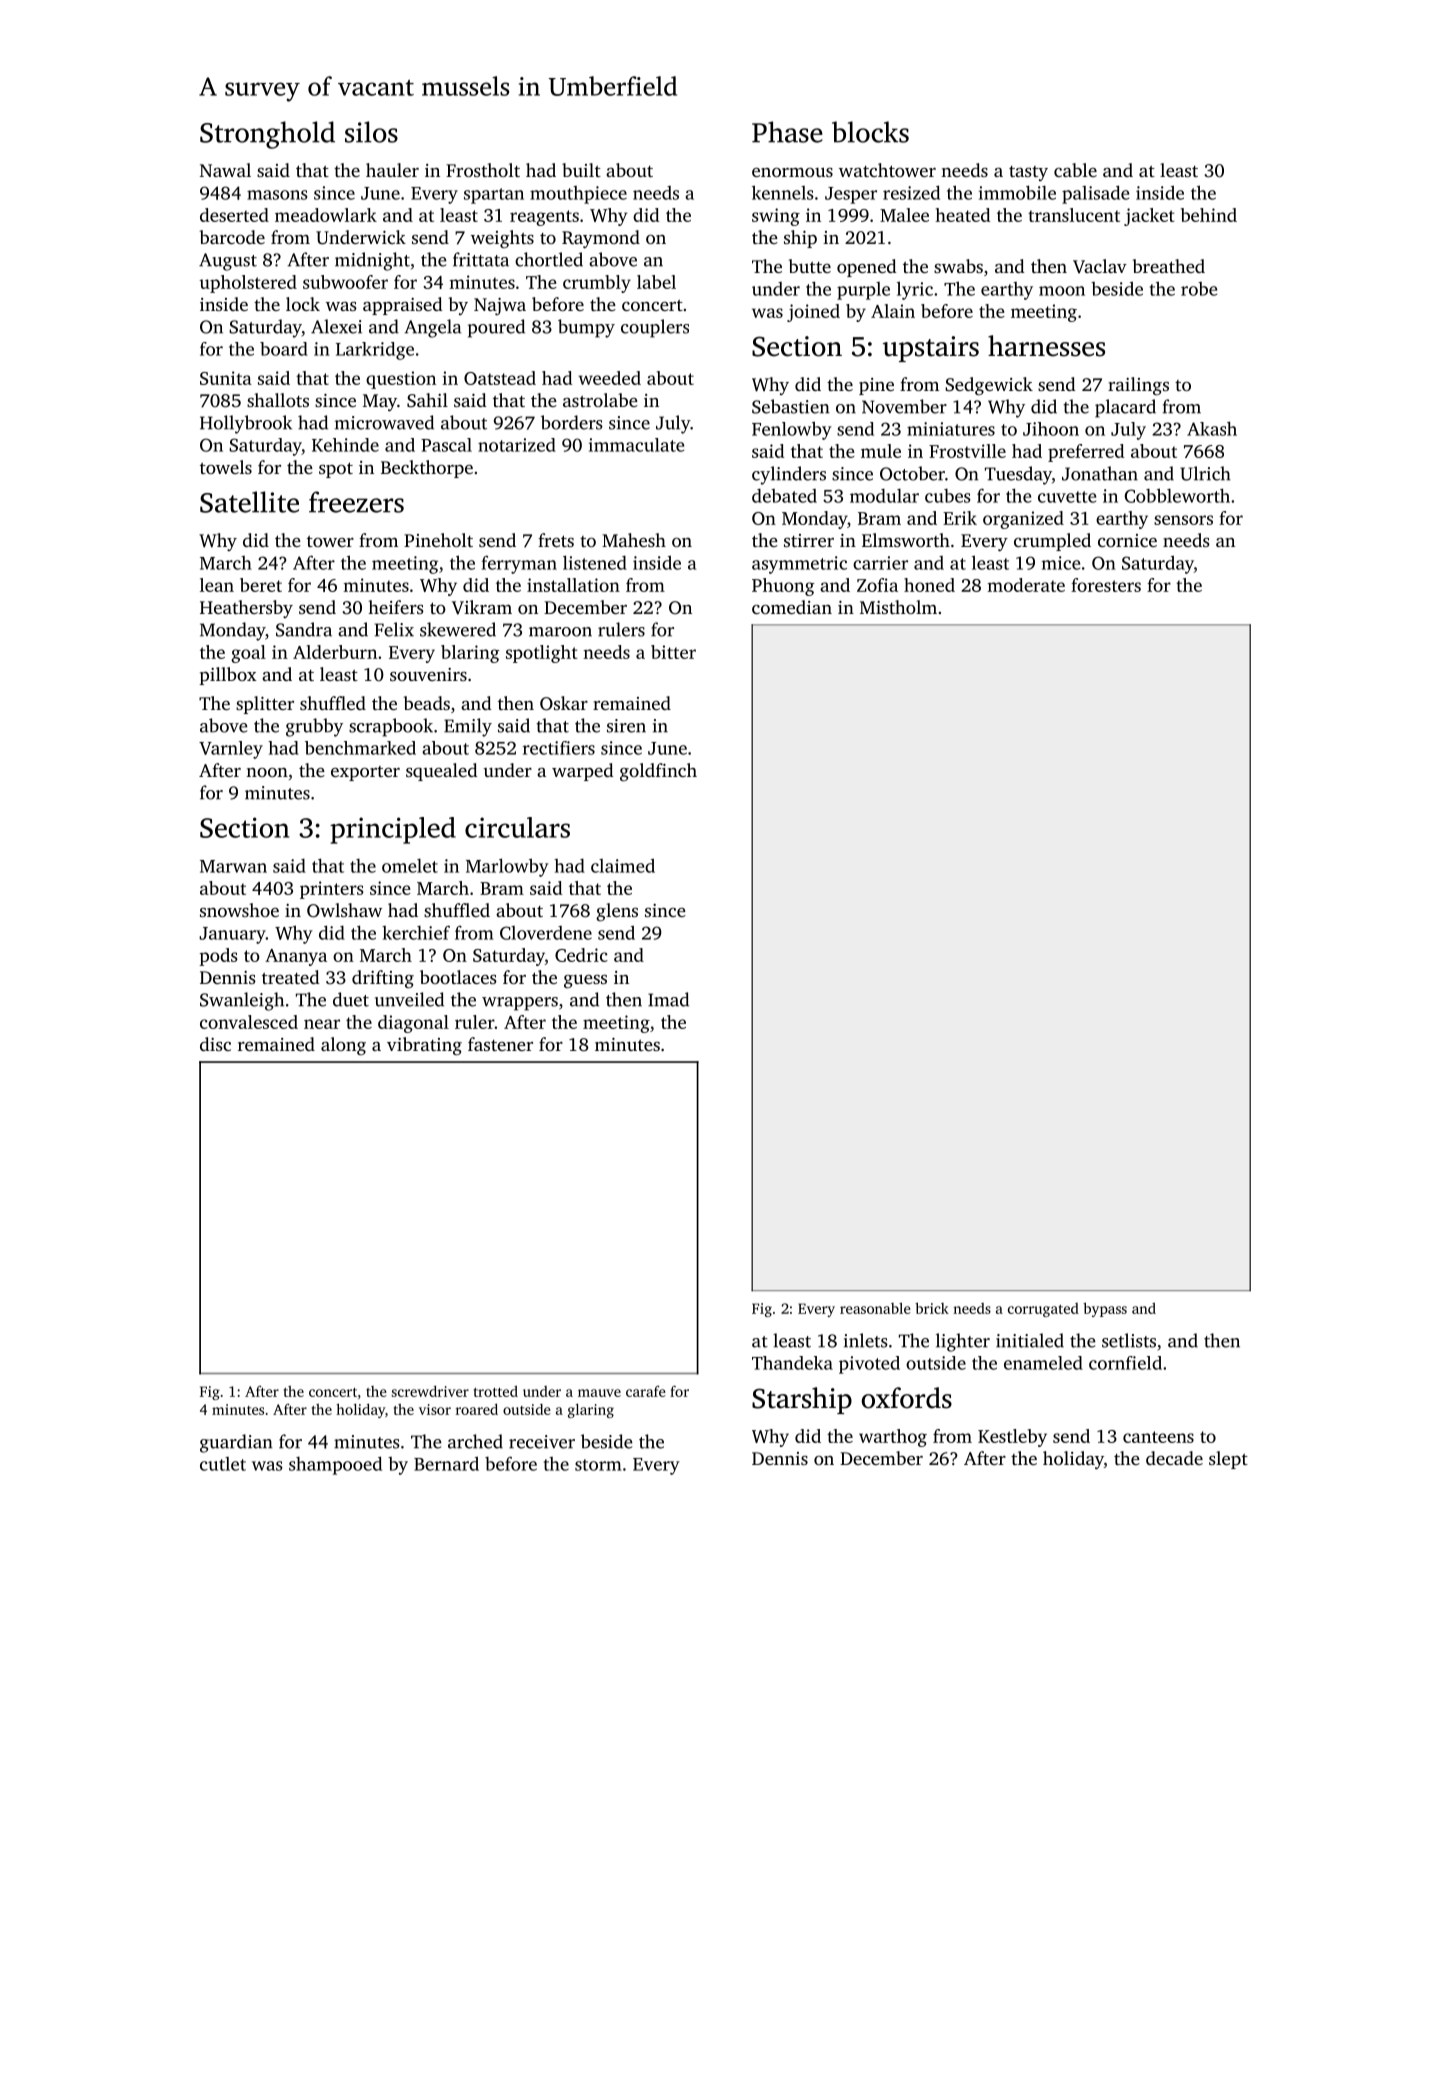 This document has height=2100, width=1450. I want to click on cable, so click(1075, 170).
